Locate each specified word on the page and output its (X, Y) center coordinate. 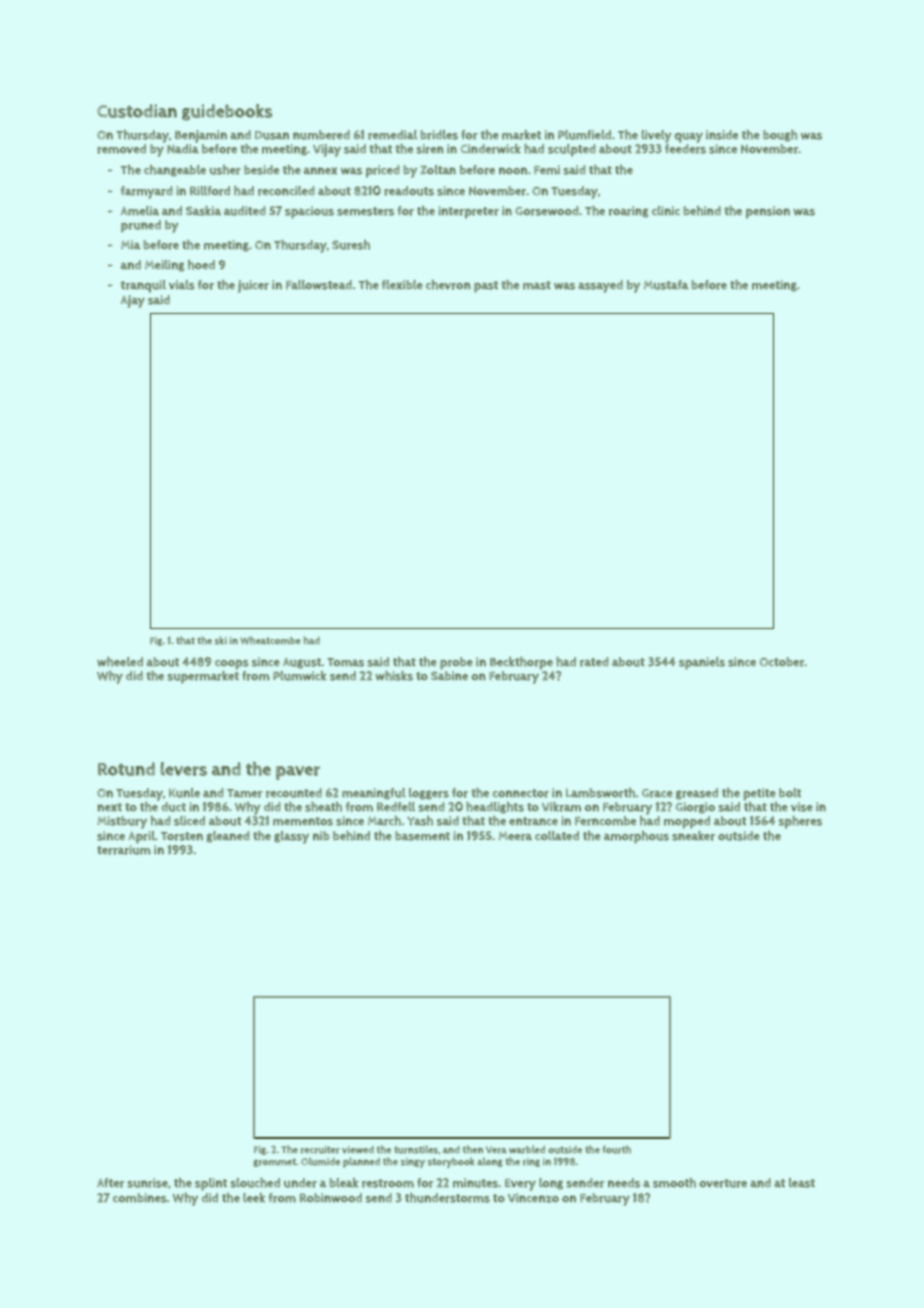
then (473, 1149)
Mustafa (666, 285)
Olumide (320, 1161)
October (782, 662)
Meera (515, 836)
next (110, 807)
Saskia (203, 211)
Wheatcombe (270, 640)
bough (780, 136)
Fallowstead (319, 285)
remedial (392, 135)
